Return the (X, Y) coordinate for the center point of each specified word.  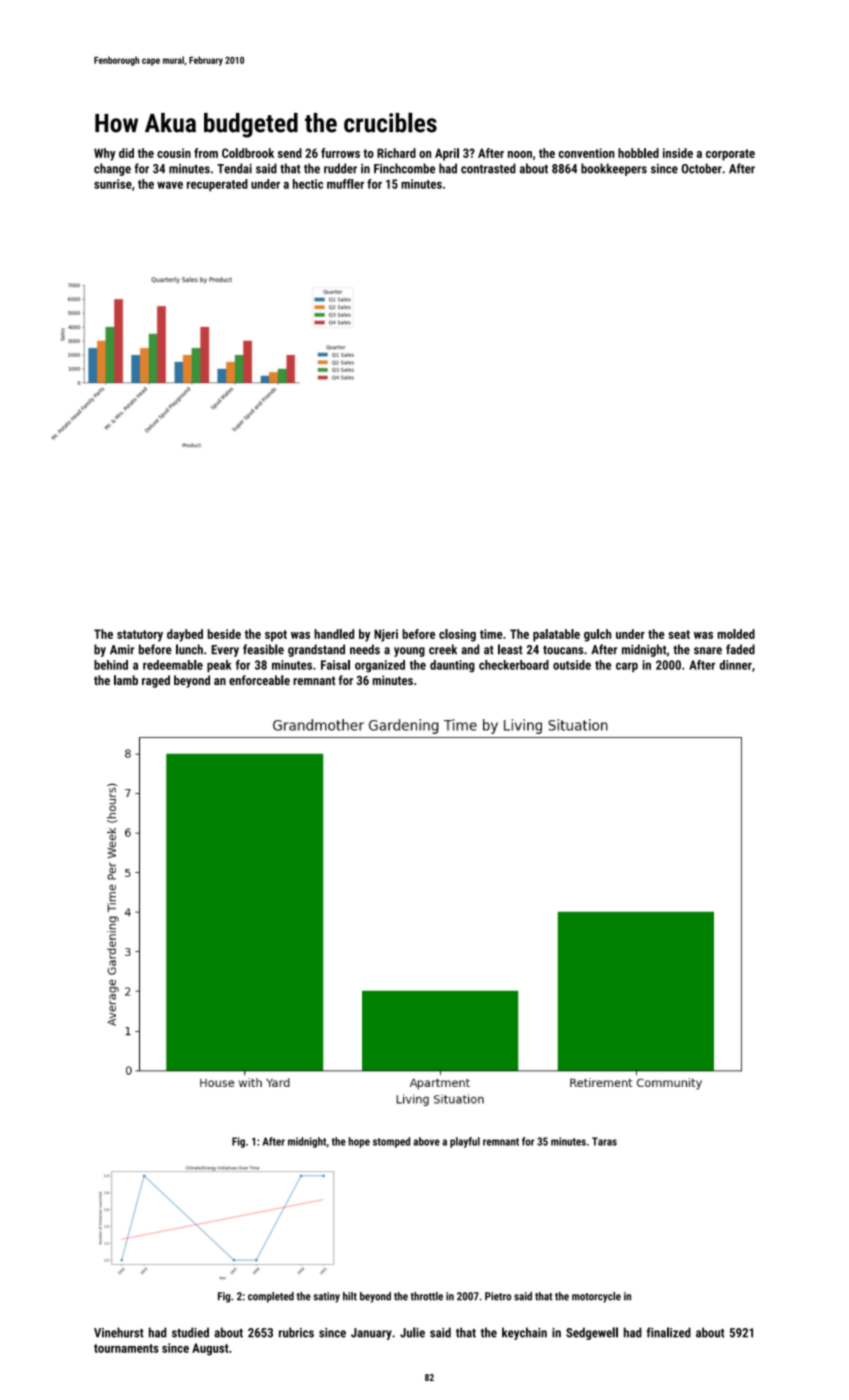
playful (465, 1142)
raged (156, 681)
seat (679, 634)
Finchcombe (404, 168)
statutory (140, 636)
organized (380, 666)
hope (359, 1142)
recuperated (217, 185)
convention (586, 153)
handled (334, 634)
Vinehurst (119, 1332)
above (426, 1141)
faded (740, 649)
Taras (604, 1141)
